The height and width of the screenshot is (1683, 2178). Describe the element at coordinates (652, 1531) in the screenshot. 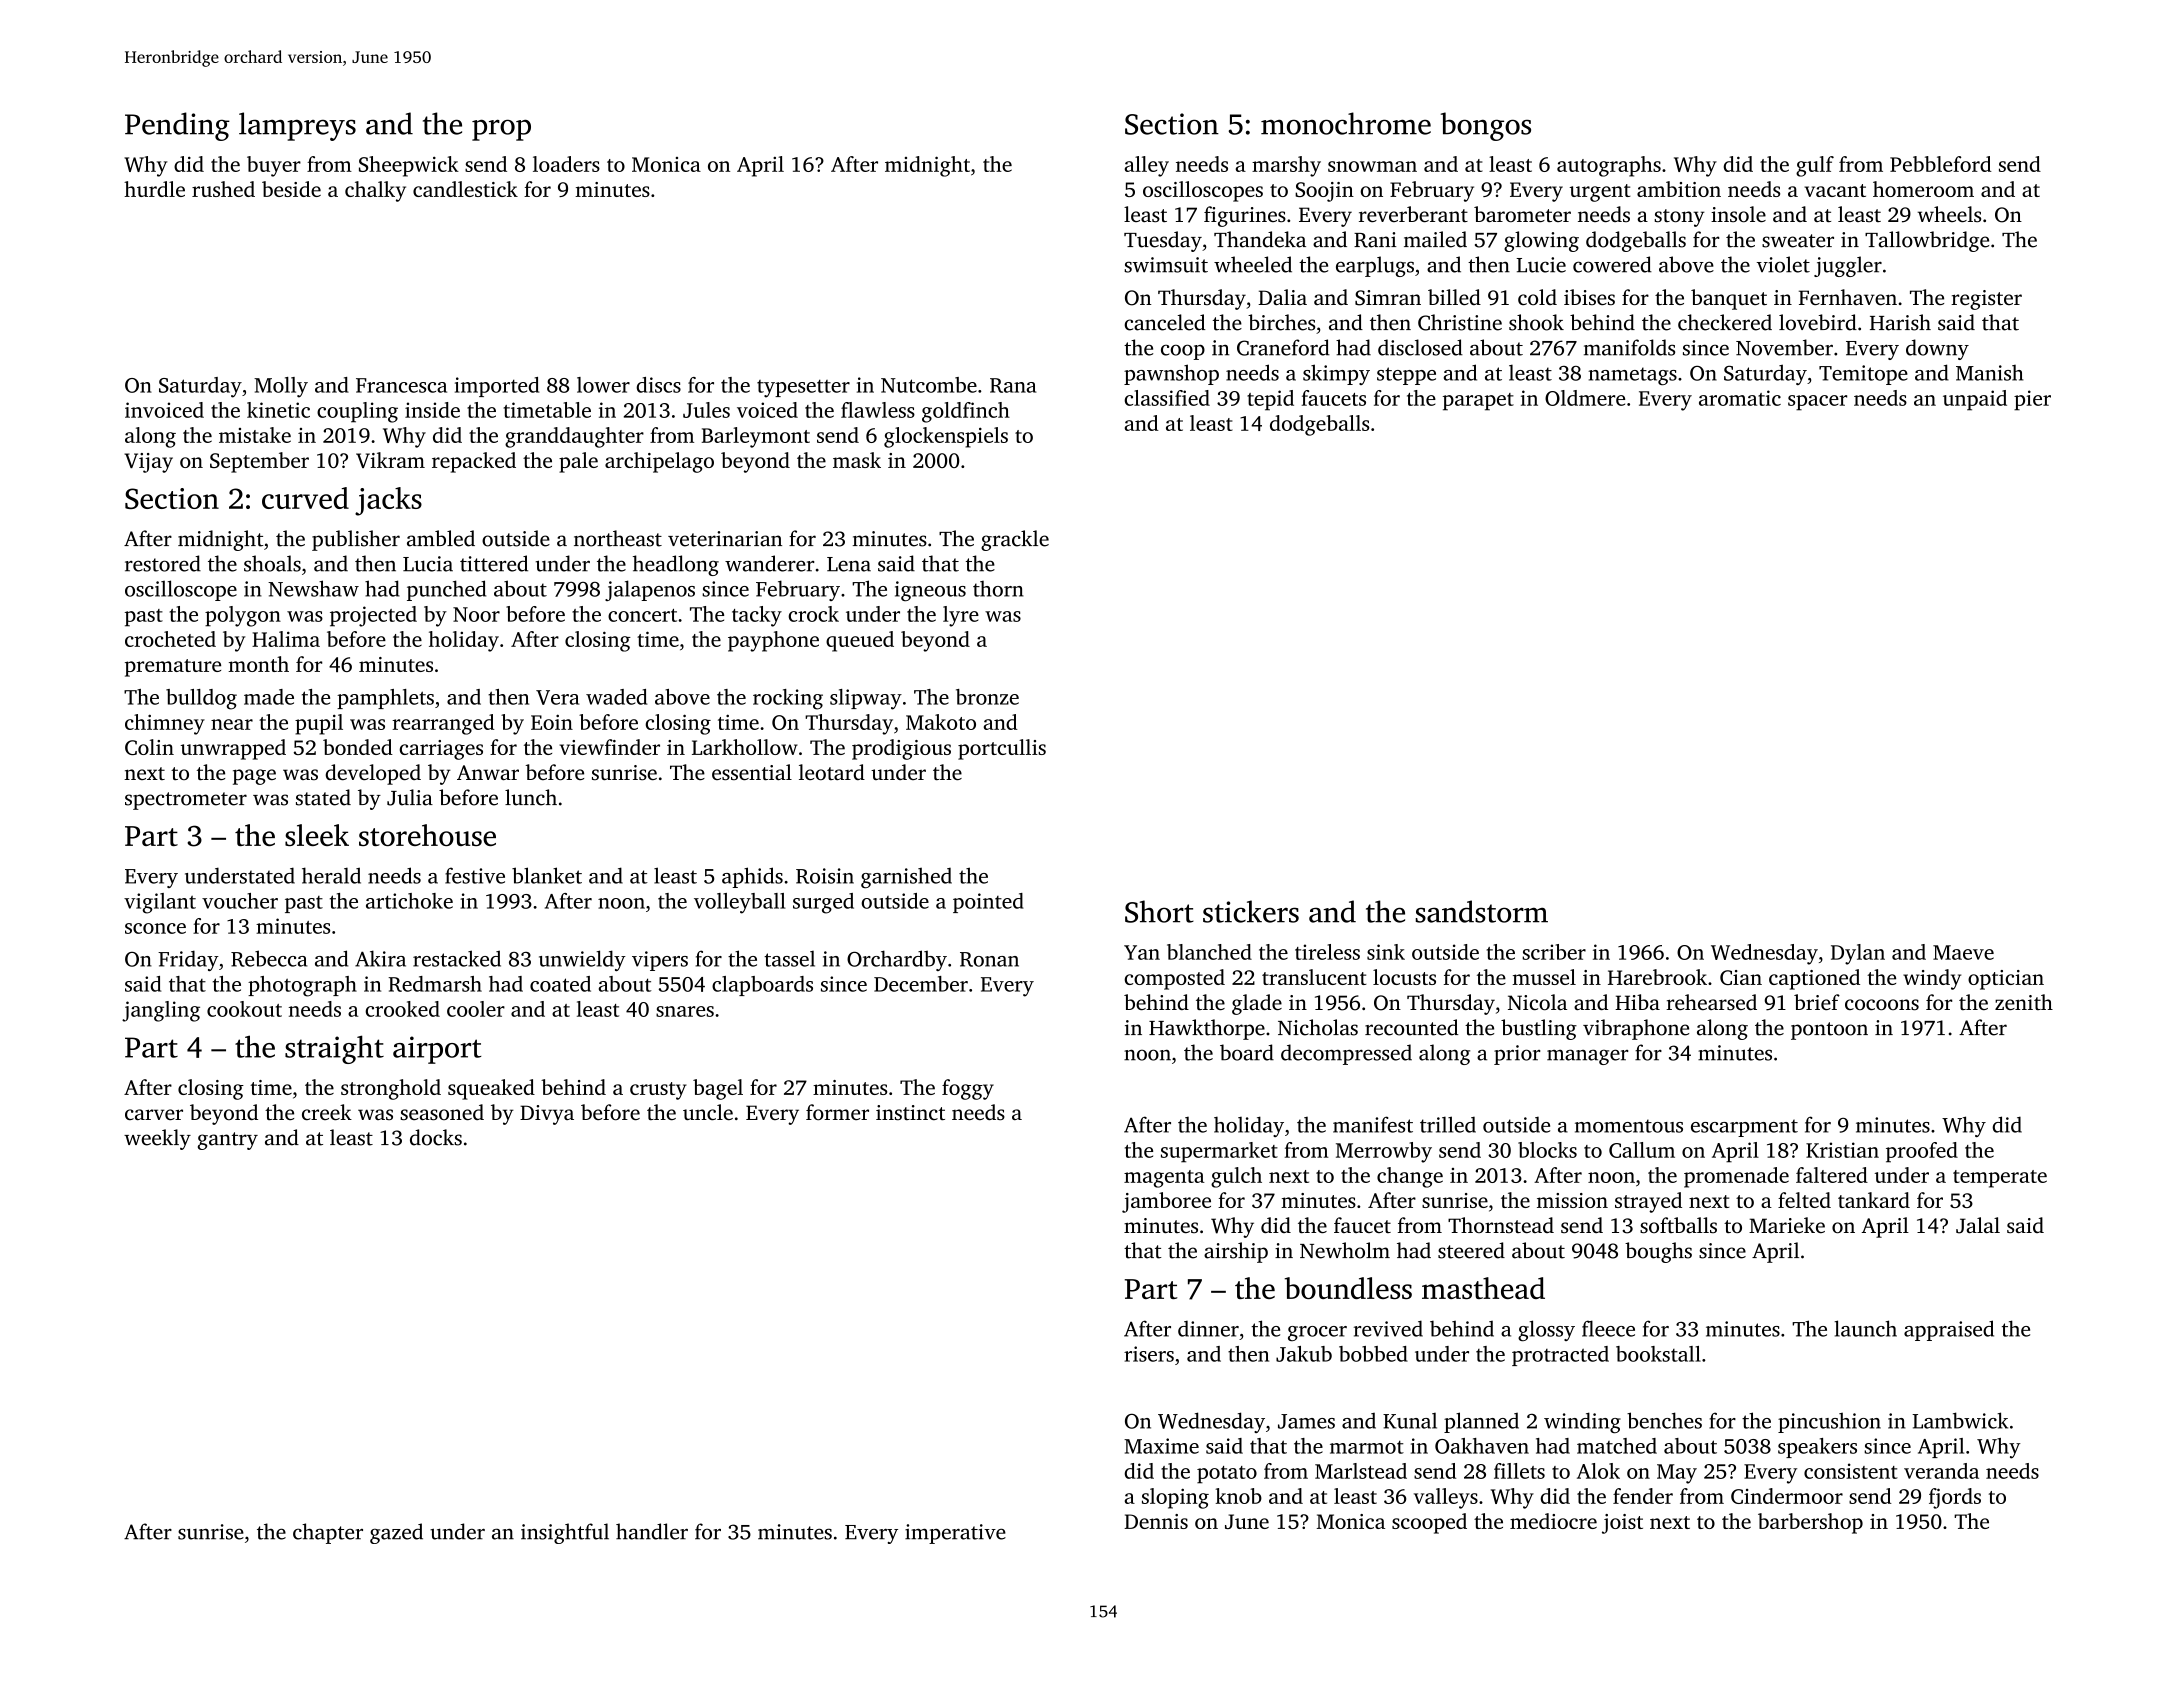

I see `handler` at that location.
